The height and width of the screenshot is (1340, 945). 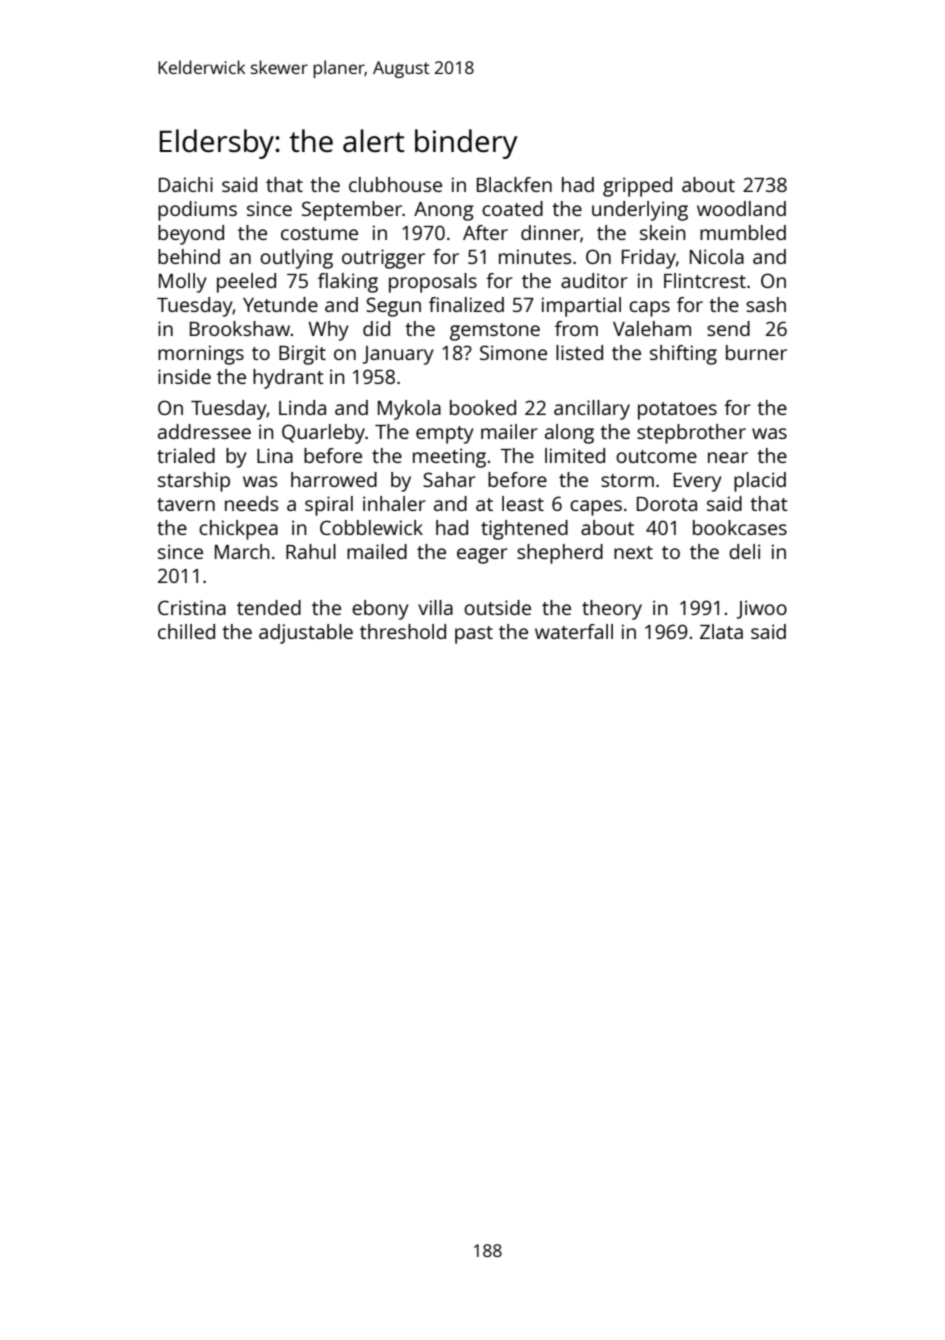 I want to click on burner, so click(x=756, y=352).
